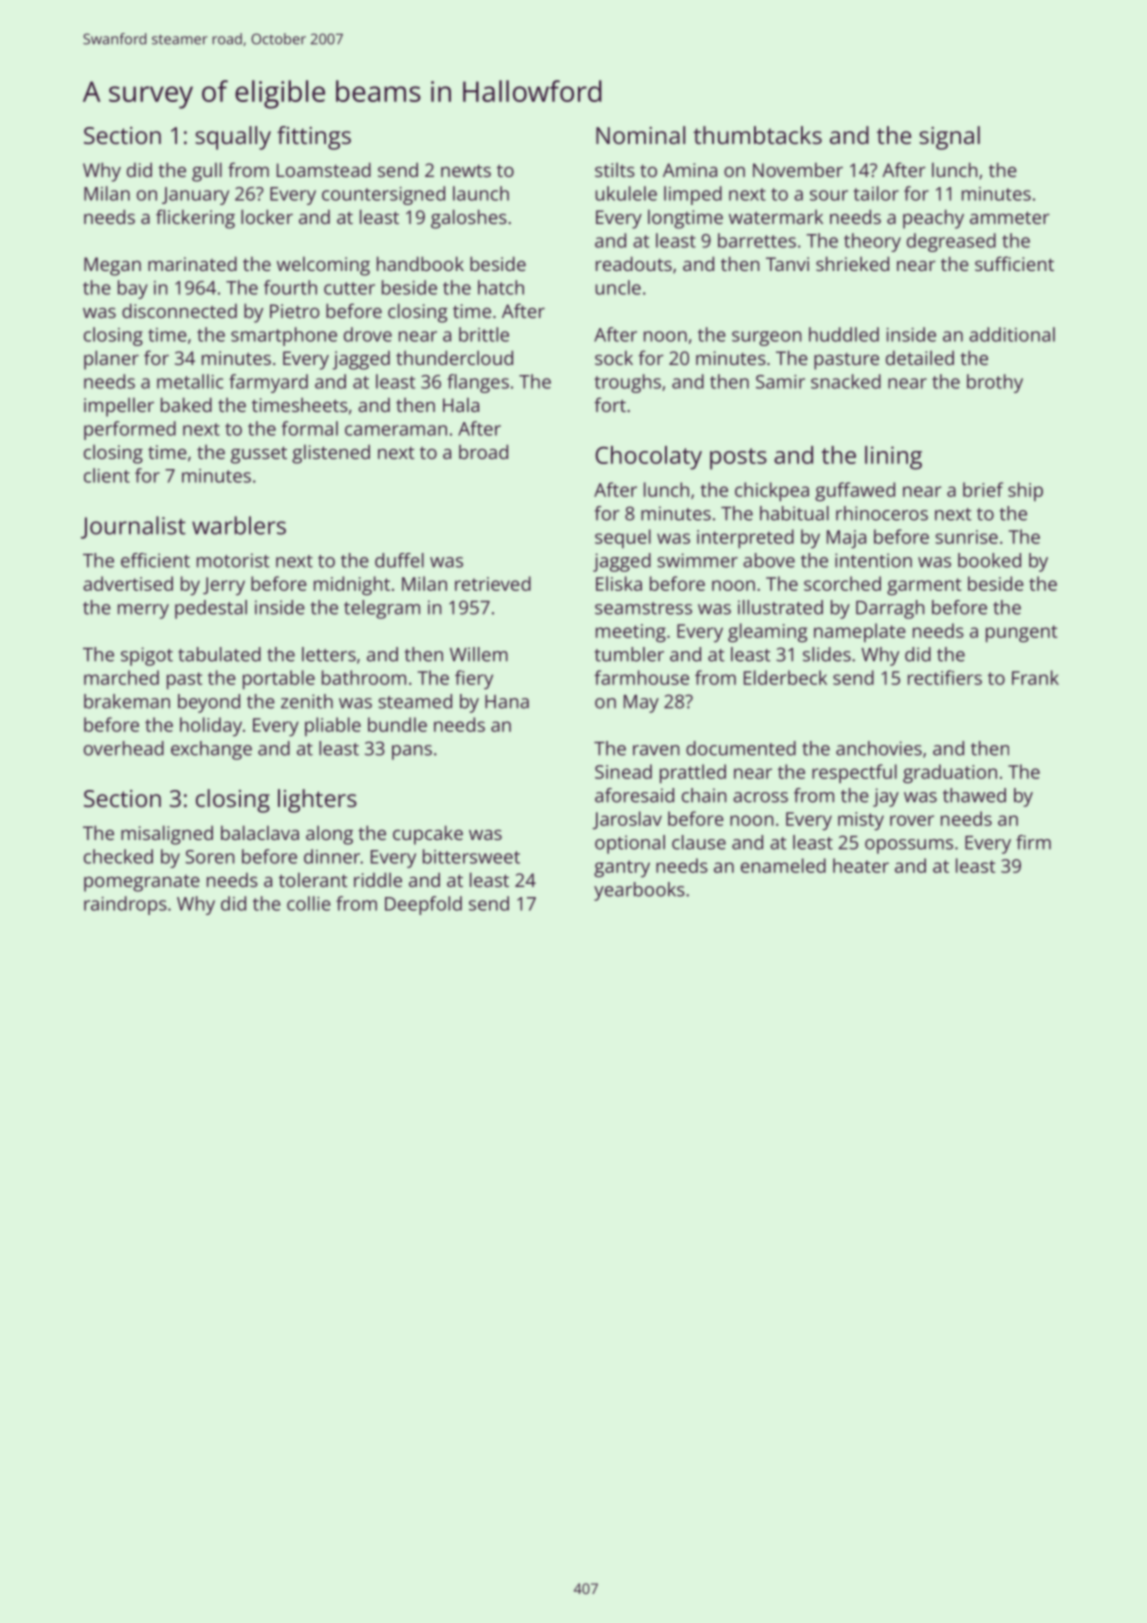  I want to click on brothy, so click(995, 383).
